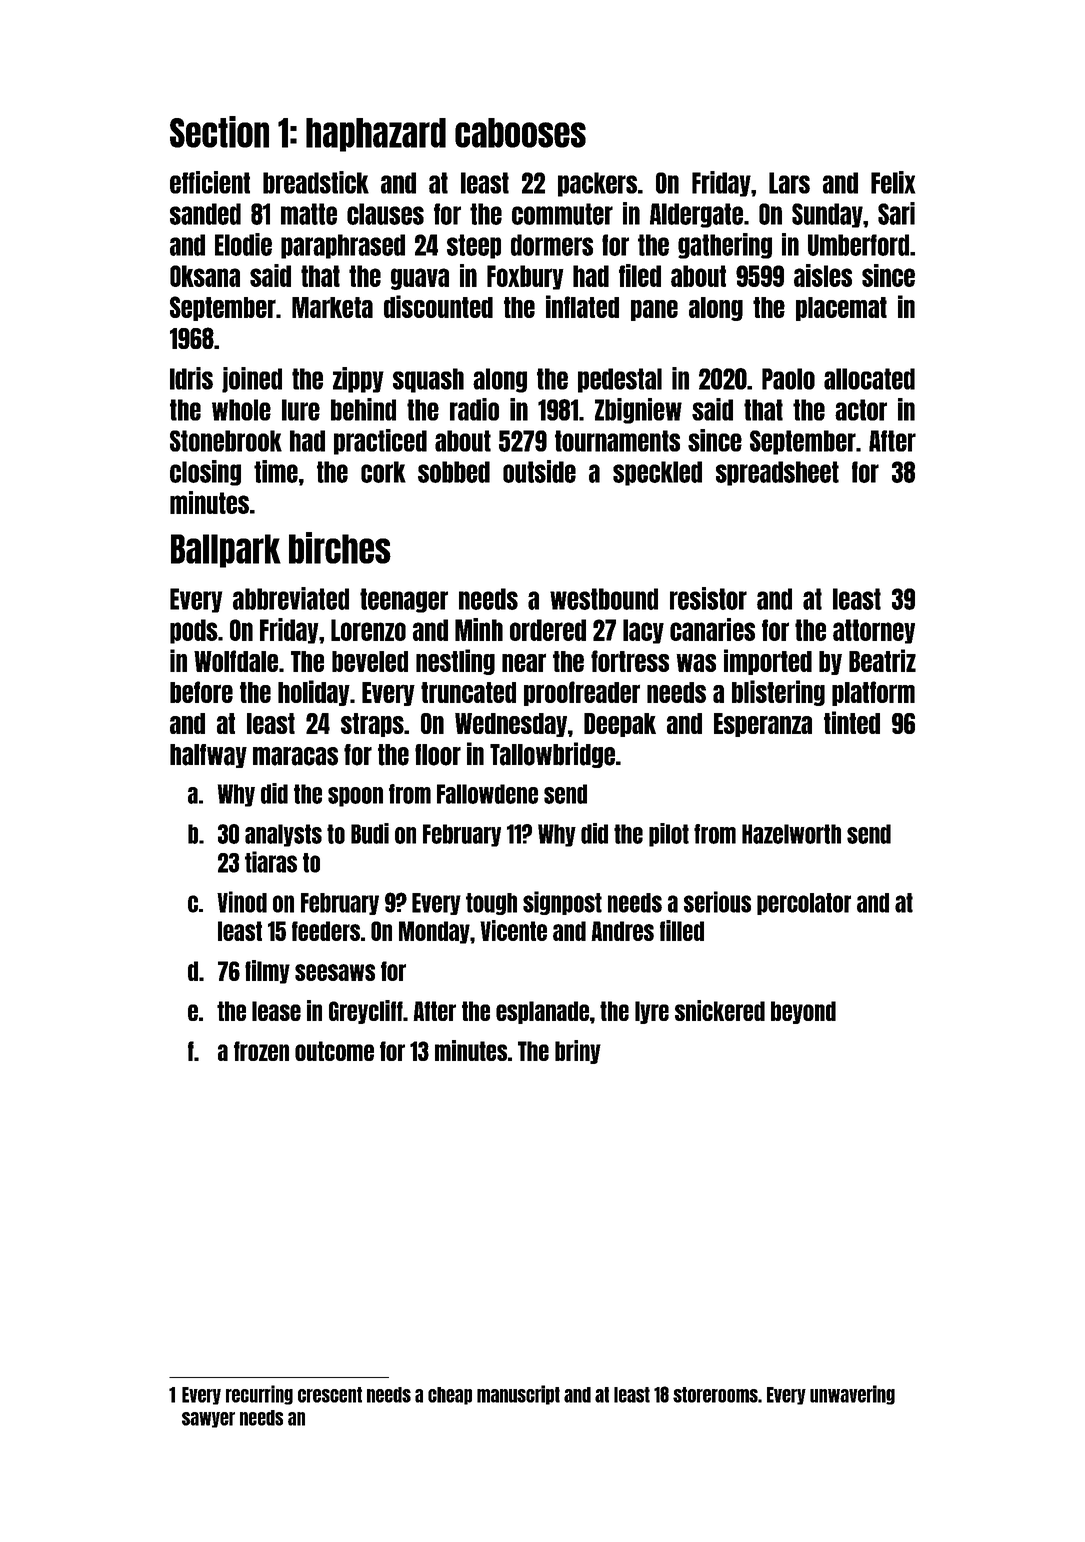  I want to click on pods, so click(194, 631).
